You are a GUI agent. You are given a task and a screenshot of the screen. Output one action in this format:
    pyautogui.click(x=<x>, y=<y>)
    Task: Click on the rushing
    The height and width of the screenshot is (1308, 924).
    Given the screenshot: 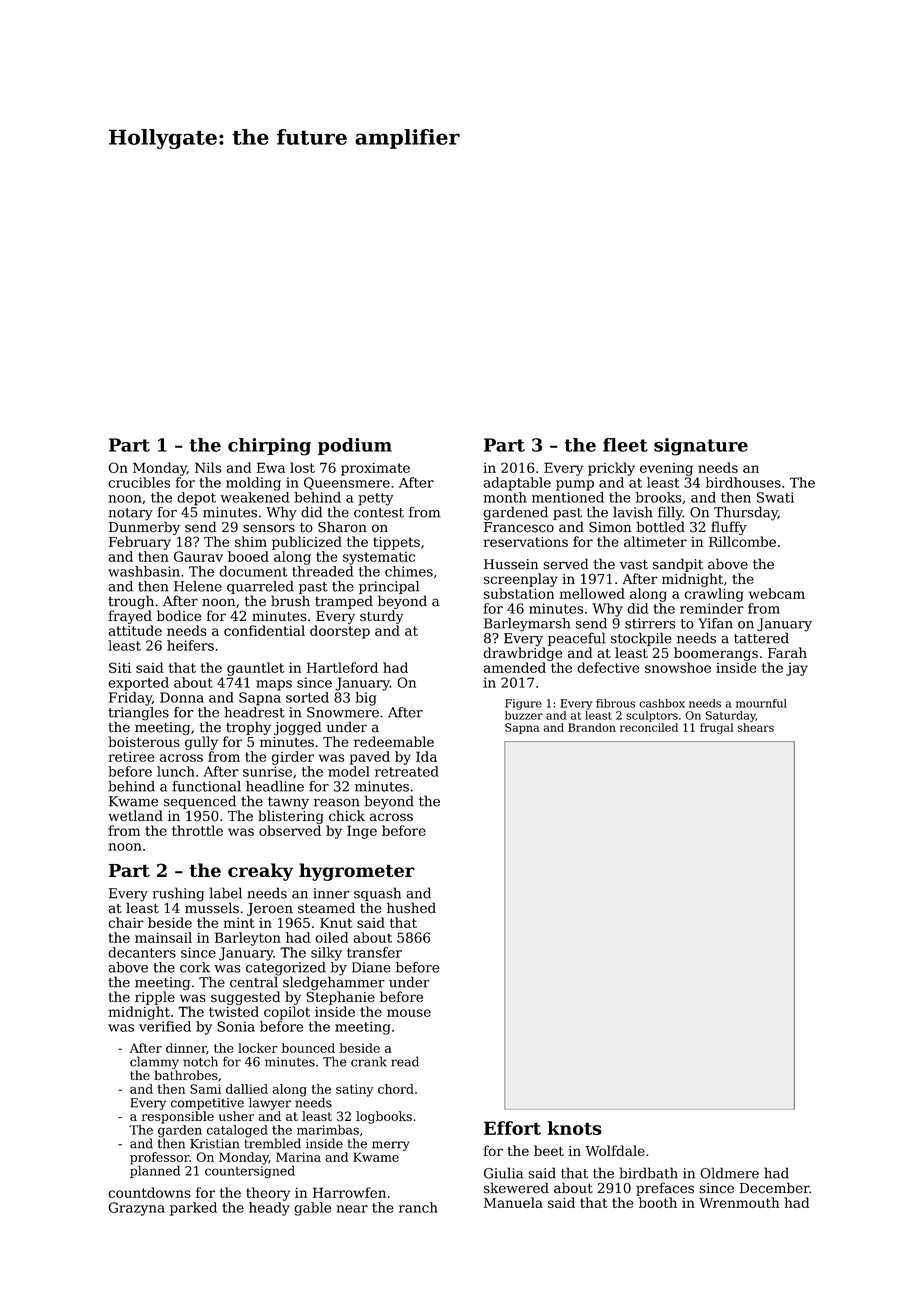 What is the action you would take?
    pyautogui.click(x=178, y=894)
